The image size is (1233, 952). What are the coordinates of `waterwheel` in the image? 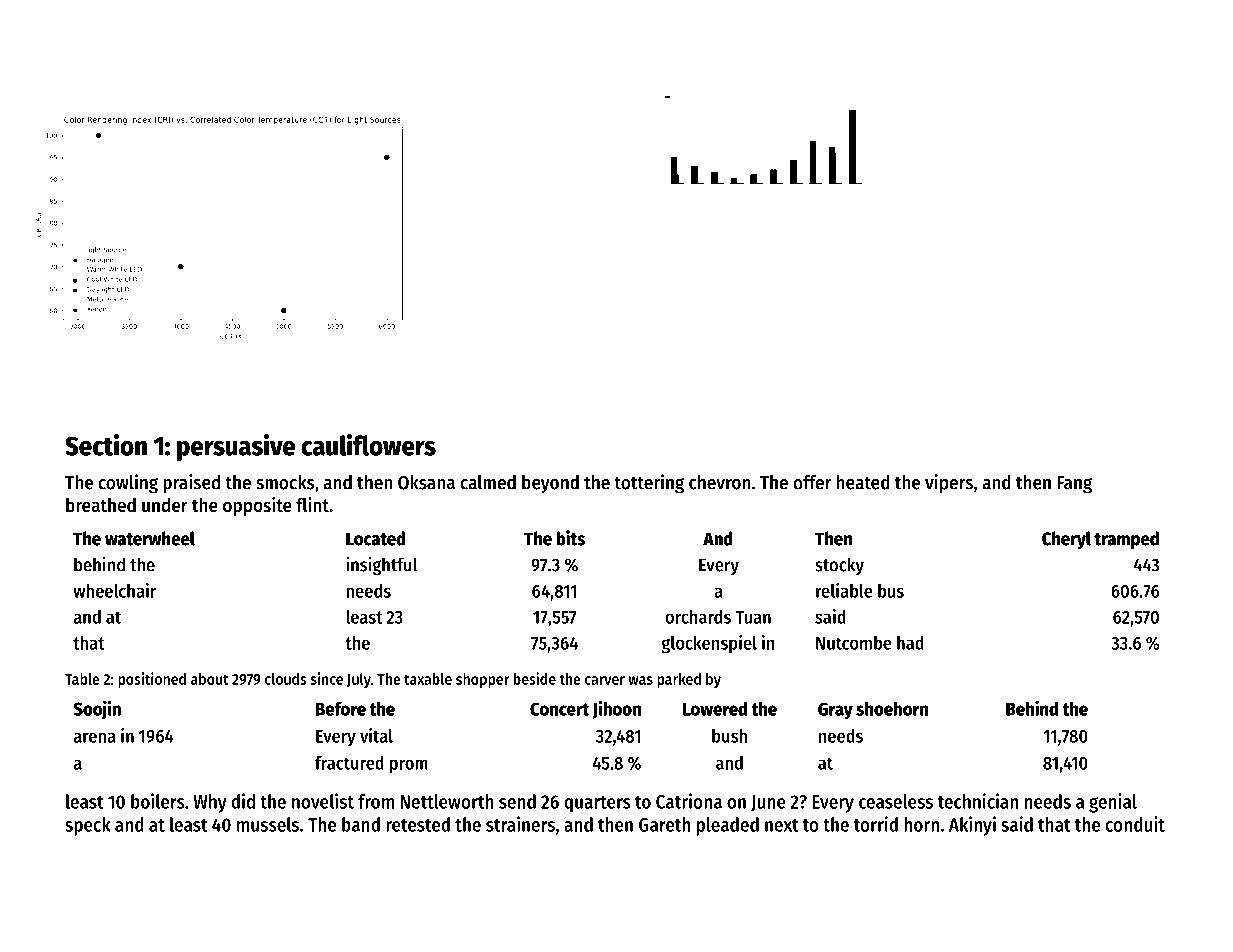 It's located at (150, 538).
